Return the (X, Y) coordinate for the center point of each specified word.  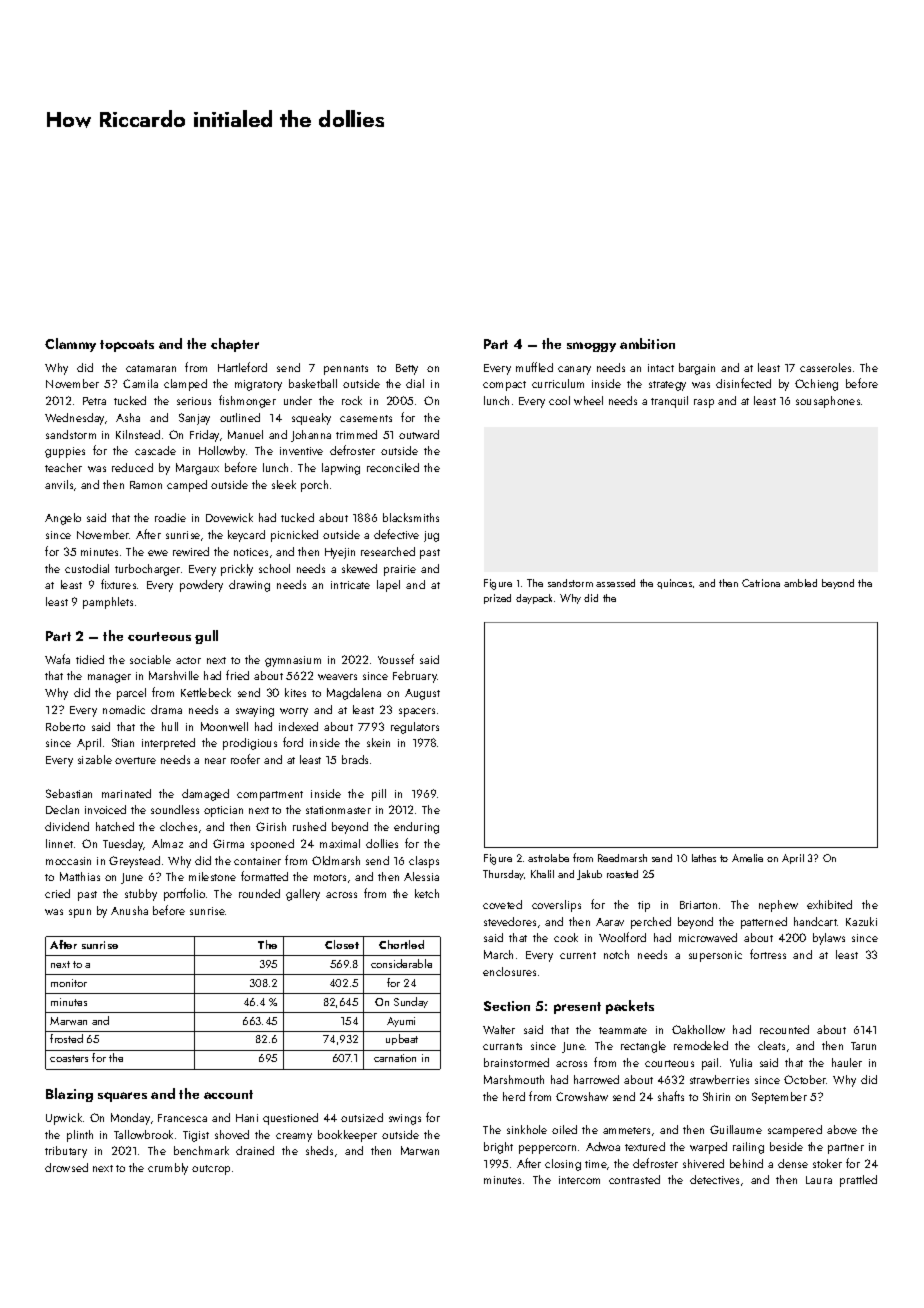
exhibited (829, 904)
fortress (768, 954)
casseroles (825, 367)
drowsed (66, 1167)
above (842, 1129)
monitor (69, 983)
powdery (201, 586)
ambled (800, 583)
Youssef (396, 659)
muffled (534, 367)
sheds (319, 1150)
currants (502, 1046)
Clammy (70, 345)
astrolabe (548, 858)
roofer (245, 759)
